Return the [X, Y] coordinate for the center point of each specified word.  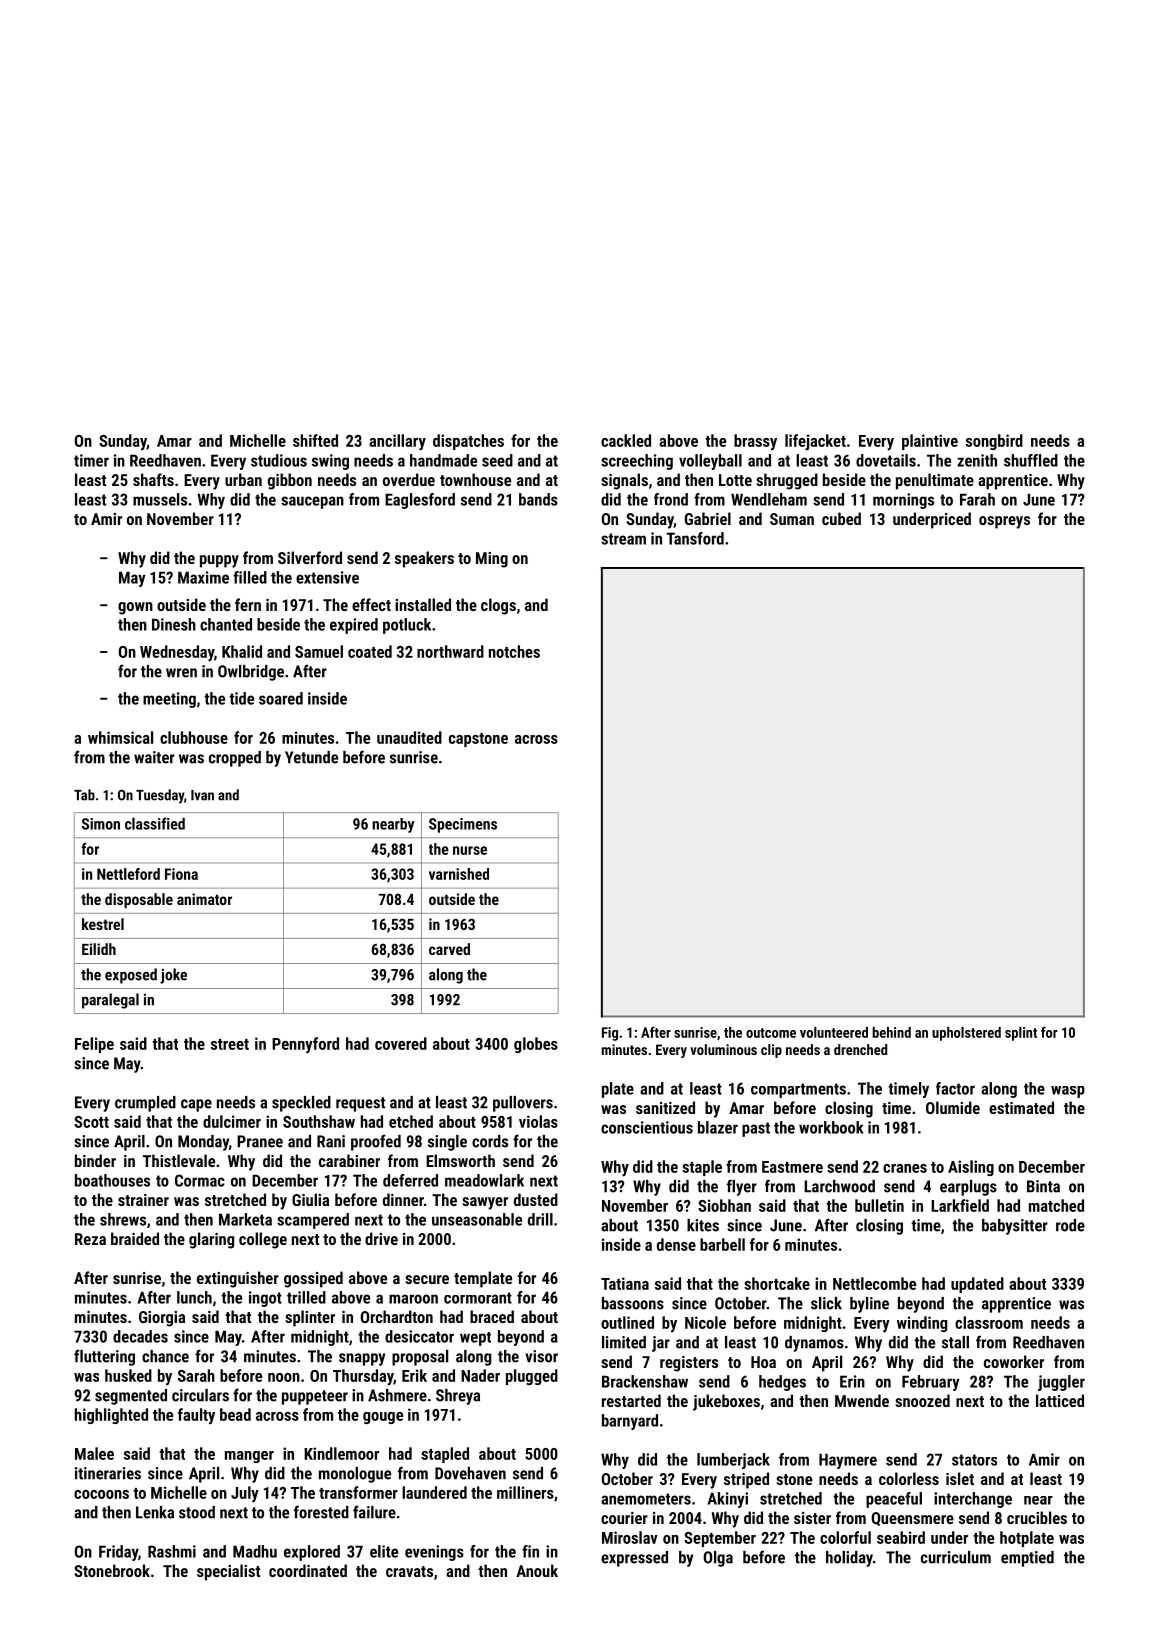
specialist [228, 1572]
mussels [160, 499]
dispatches [468, 442]
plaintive [930, 442]
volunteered [834, 1032]
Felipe [94, 1045]
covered [401, 1043]
